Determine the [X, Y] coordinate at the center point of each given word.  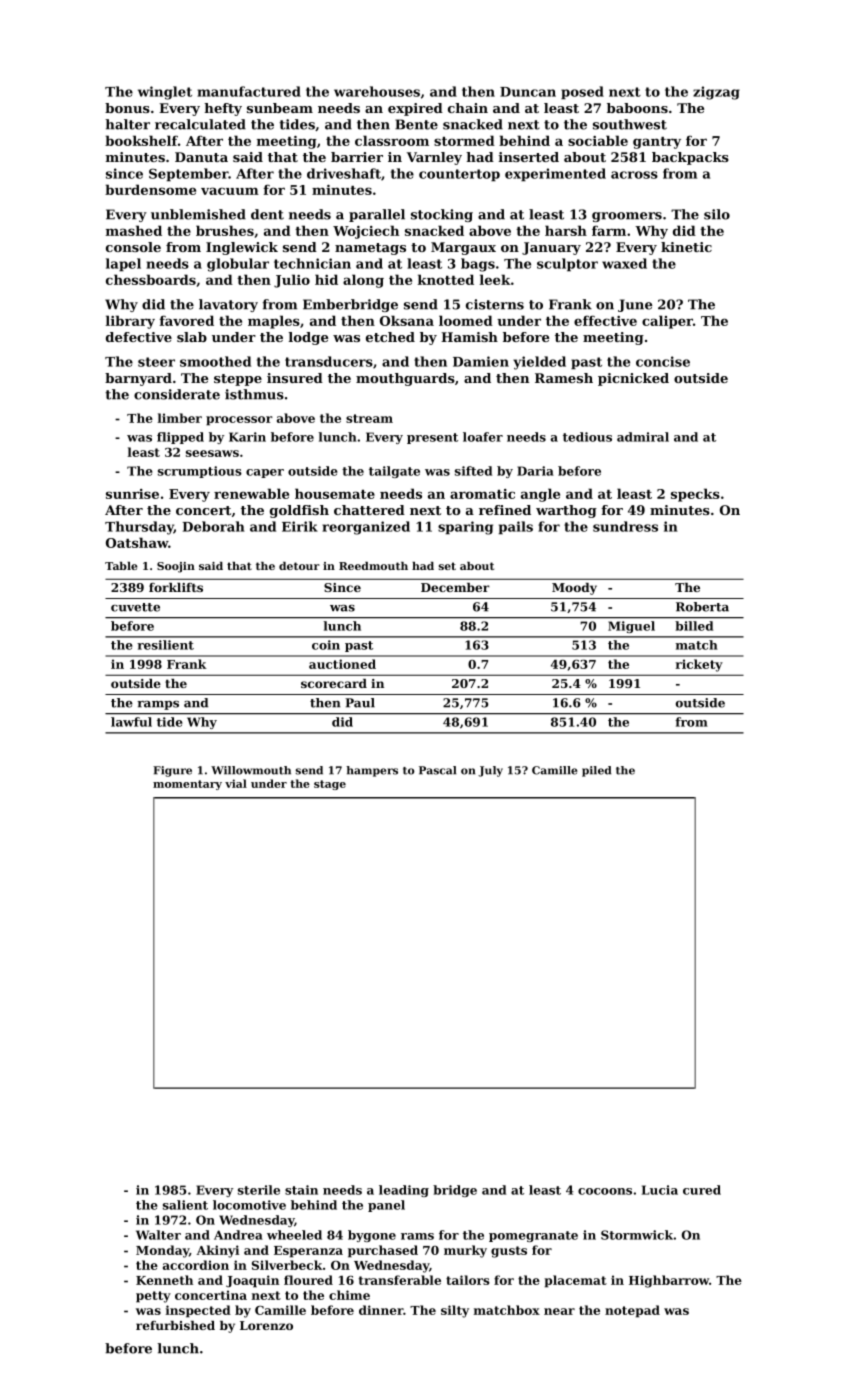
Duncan [528, 92]
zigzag [716, 93]
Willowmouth [251, 770]
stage [330, 785]
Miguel [631, 627]
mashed [134, 230]
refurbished [175, 1325]
